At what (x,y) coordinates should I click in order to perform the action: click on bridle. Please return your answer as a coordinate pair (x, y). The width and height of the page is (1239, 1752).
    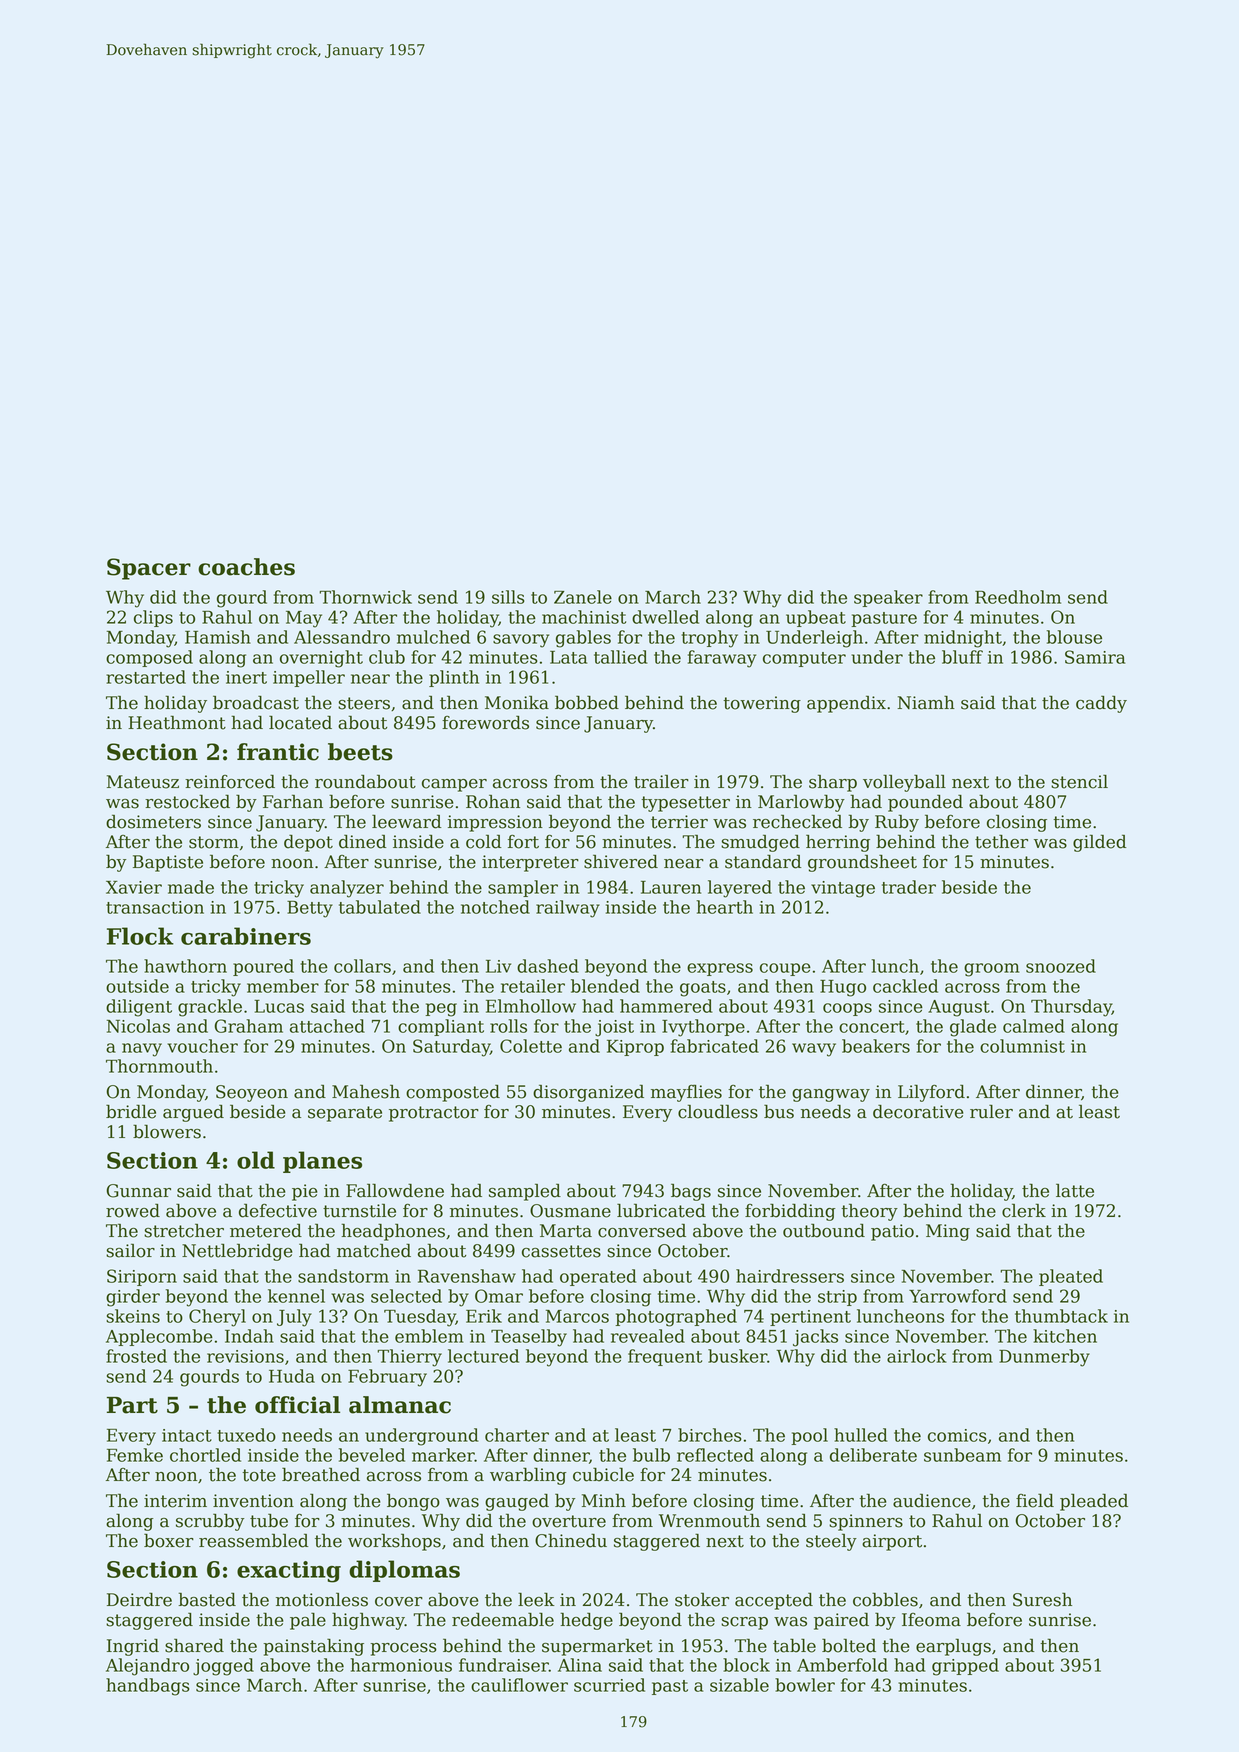
    Looking at the image, I should click on (131, 1111).
